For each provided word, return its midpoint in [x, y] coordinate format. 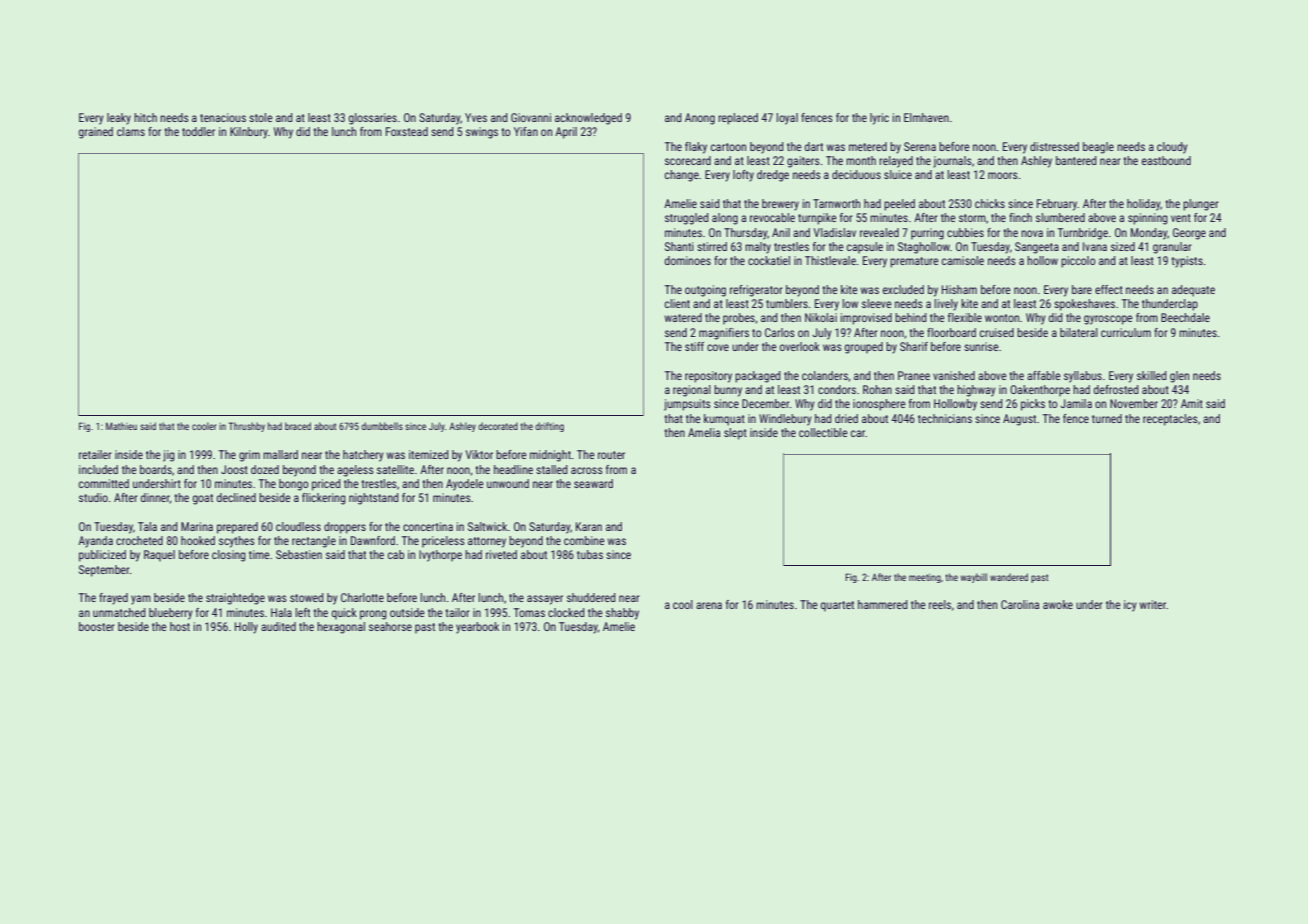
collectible [823, 432]
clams [131, 131]
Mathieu [121, 426]
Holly [246, 628]
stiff [694, 346]
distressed [1054, 146]
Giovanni [531, 117]
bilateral [1079, 332]
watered [683, 317]
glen [1179, 377]
